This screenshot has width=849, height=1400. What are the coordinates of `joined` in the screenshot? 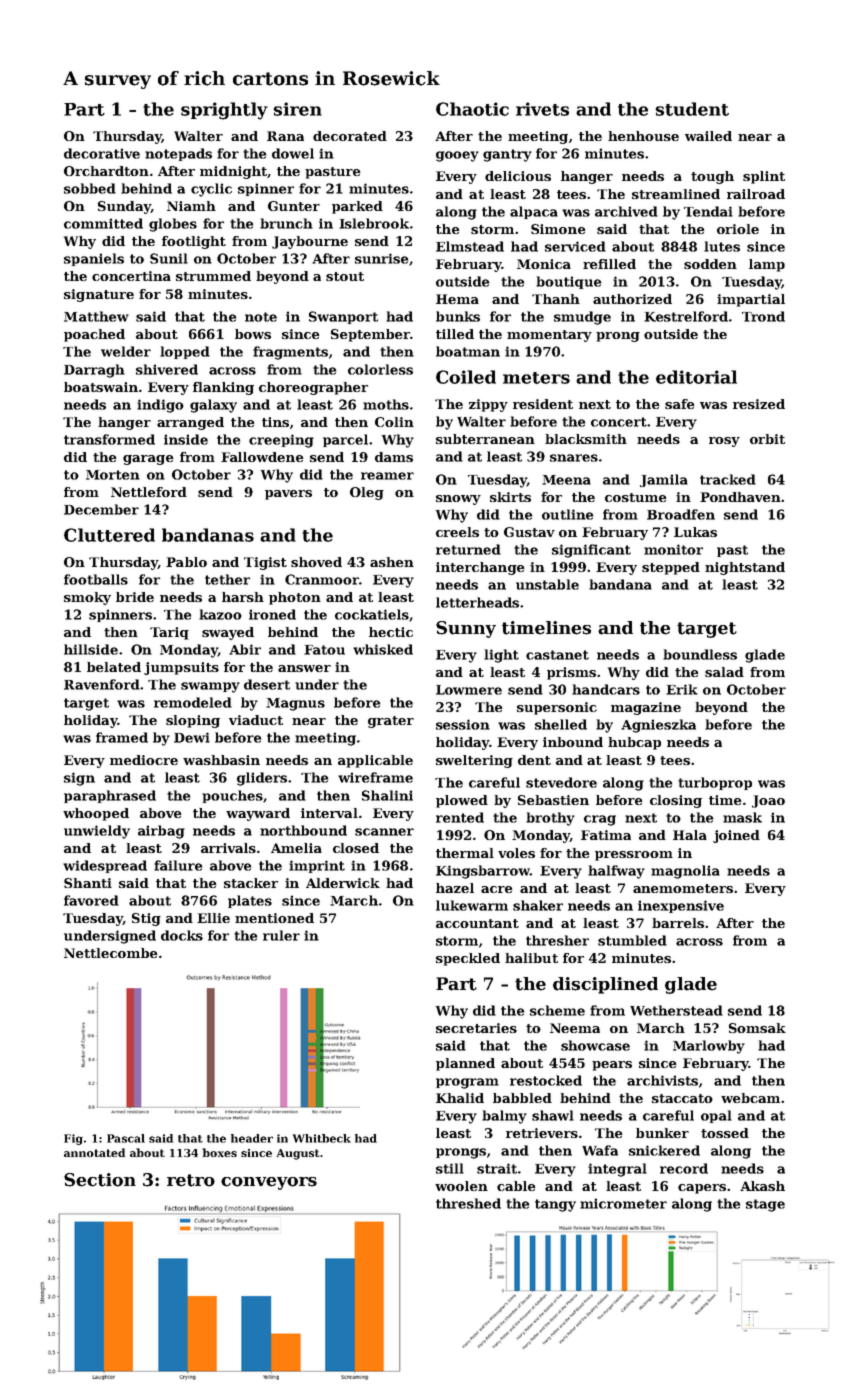 It's located at (736, 836).
